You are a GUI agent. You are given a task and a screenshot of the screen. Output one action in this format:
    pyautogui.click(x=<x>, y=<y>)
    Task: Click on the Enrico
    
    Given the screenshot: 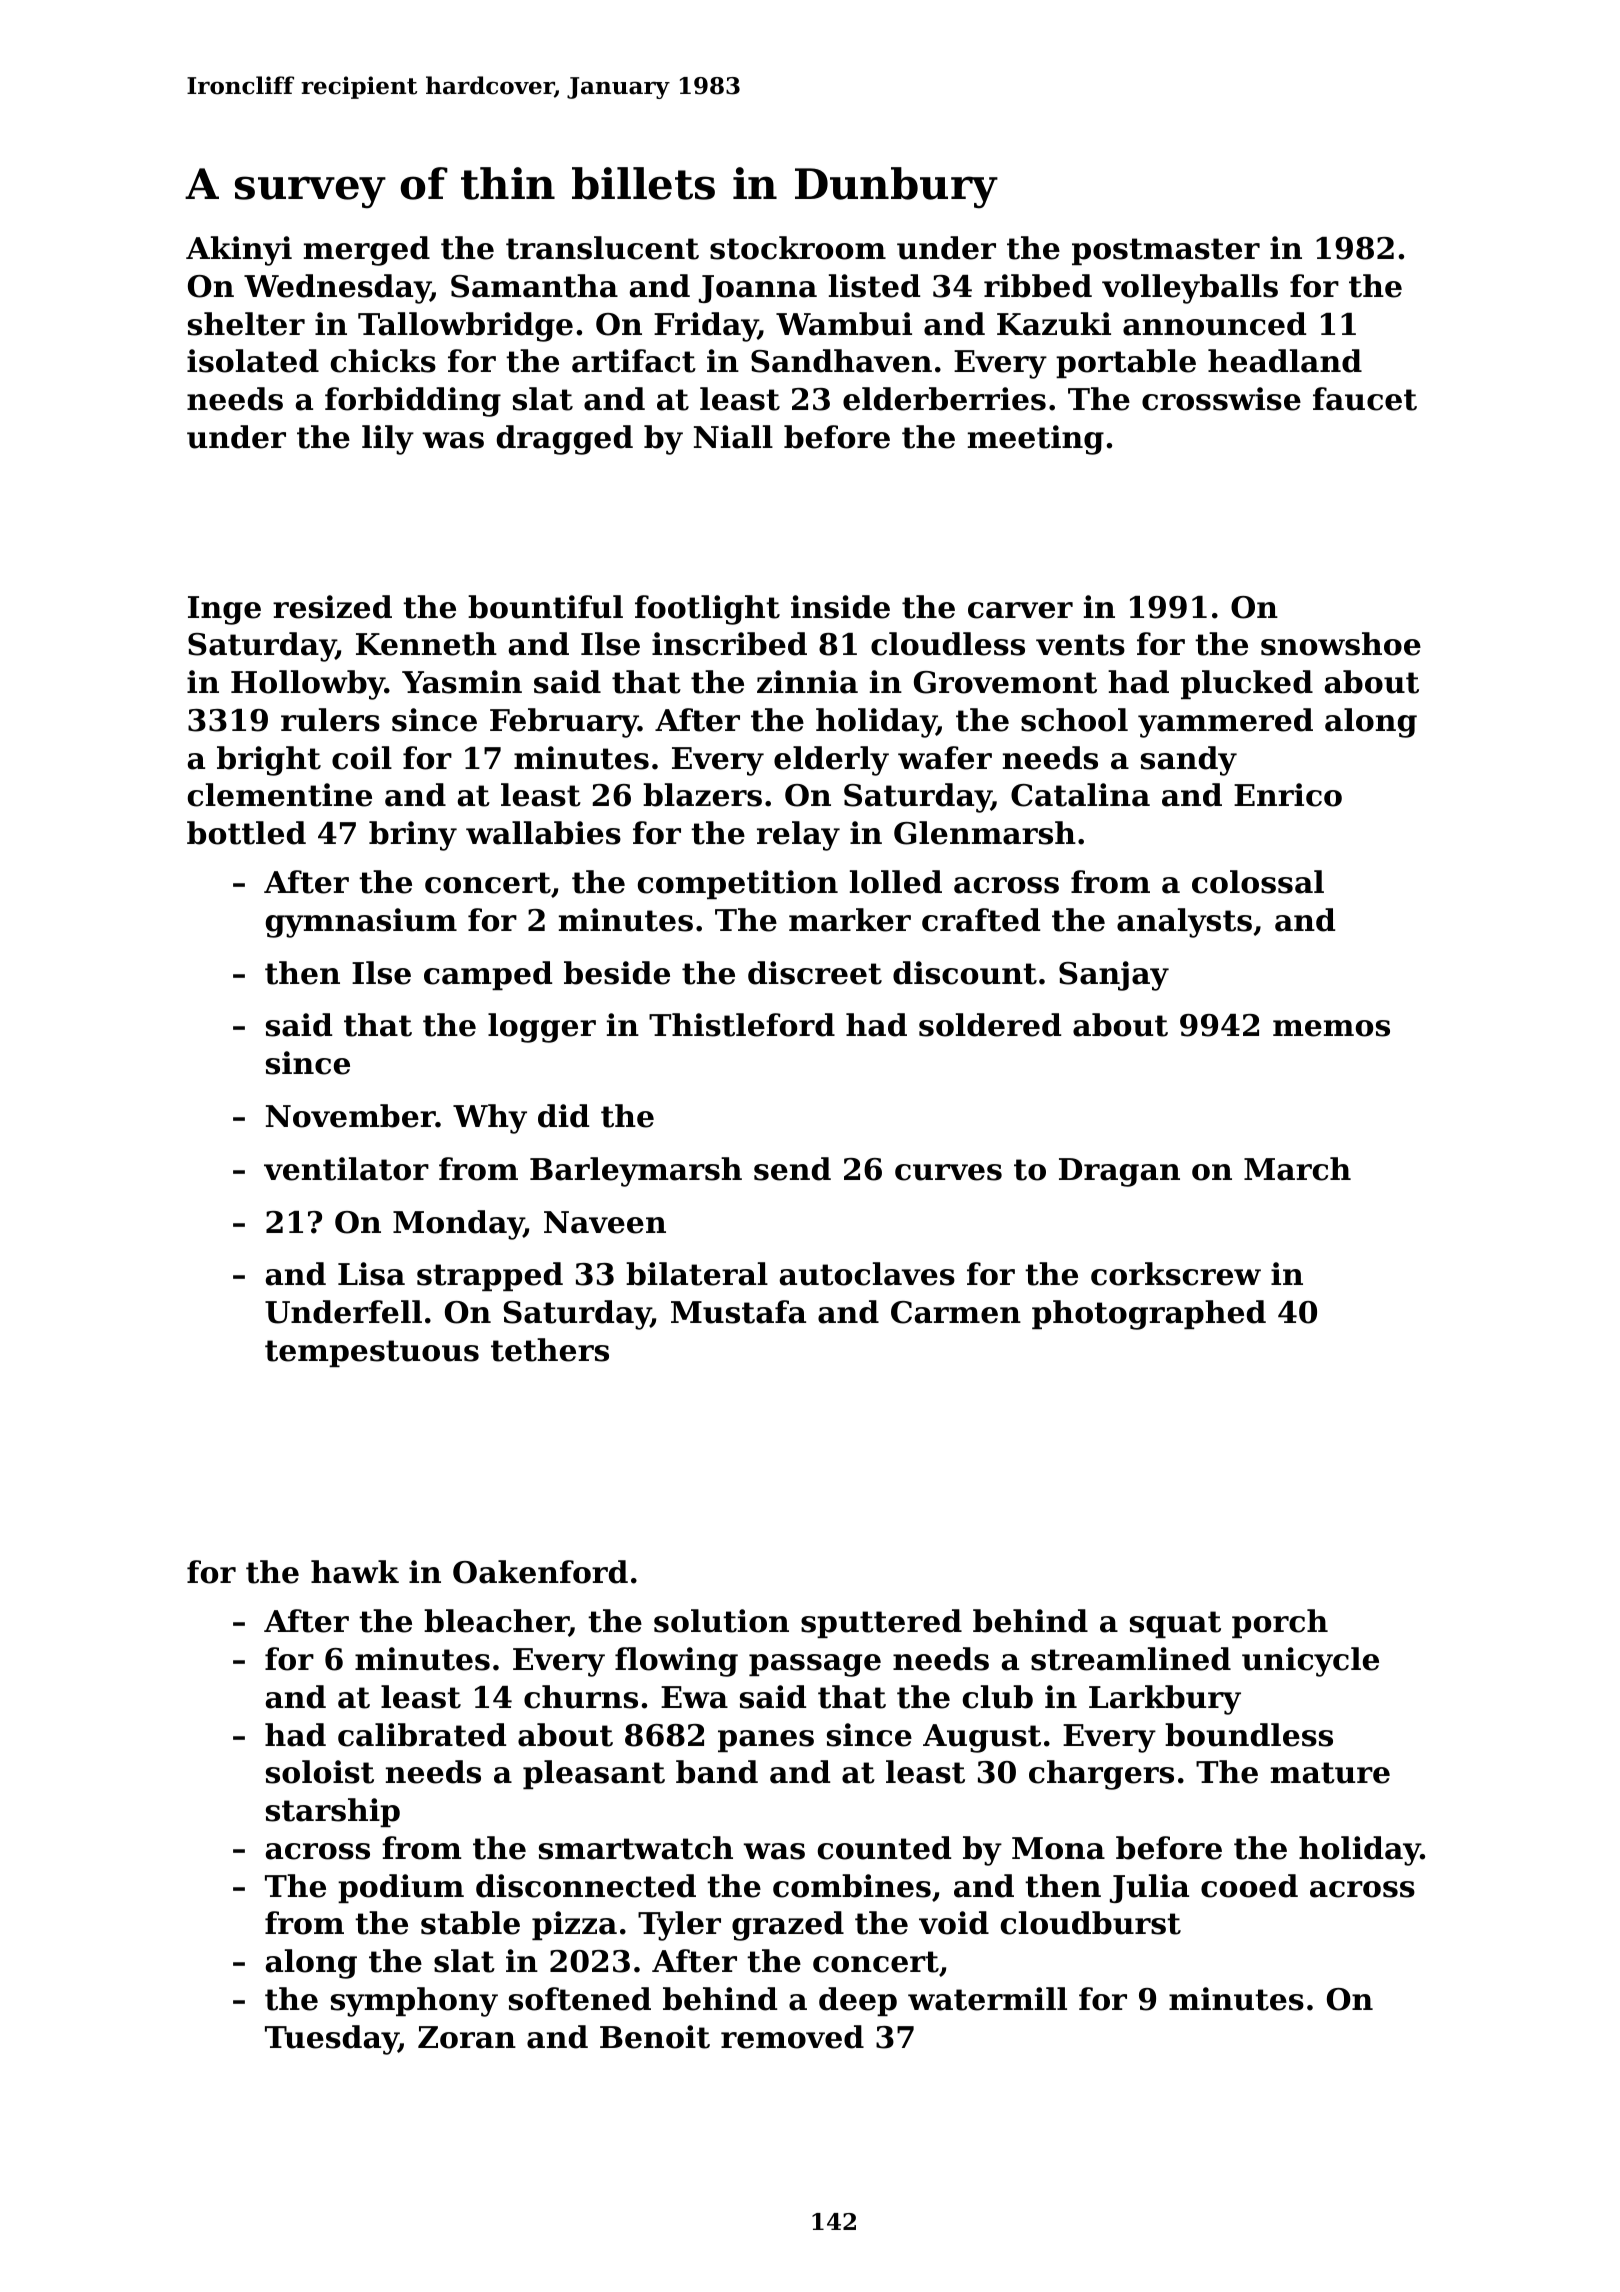 What is the action you would take?
    pyautogui.click(x=1288, y=795)
